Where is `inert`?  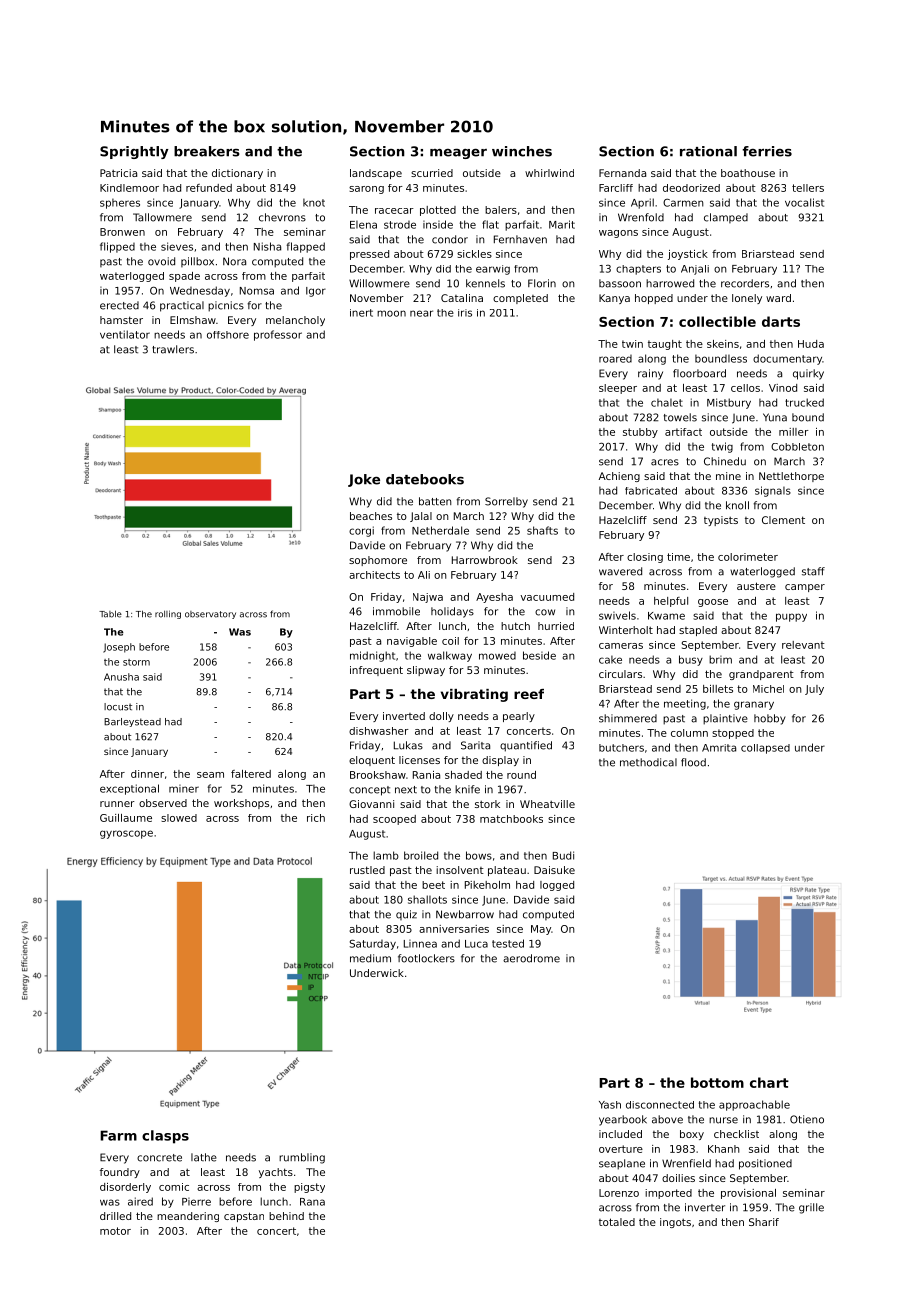
inert is located at coordinates (361, 313).
